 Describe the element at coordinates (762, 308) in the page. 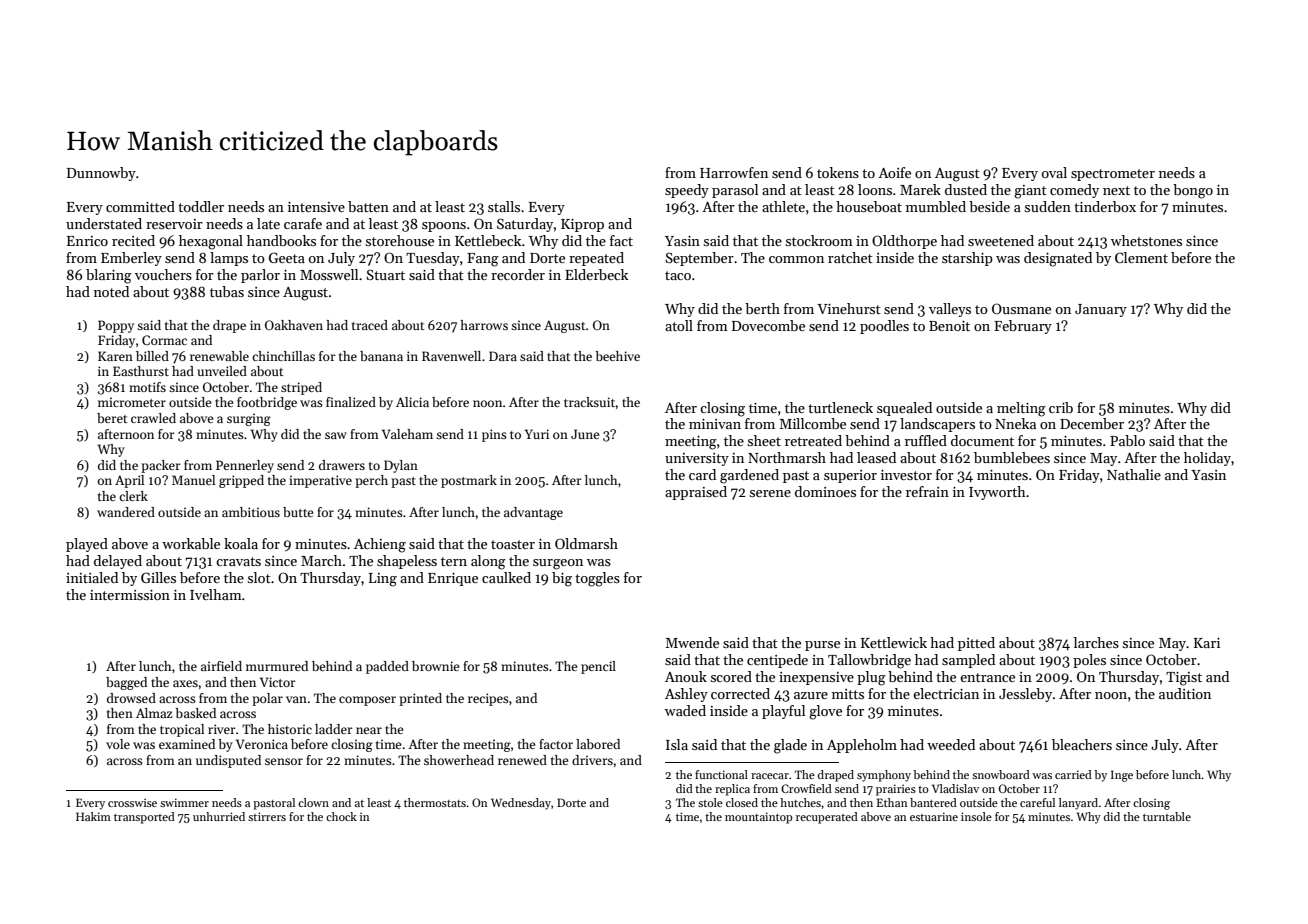

I see `berth` at that location.
